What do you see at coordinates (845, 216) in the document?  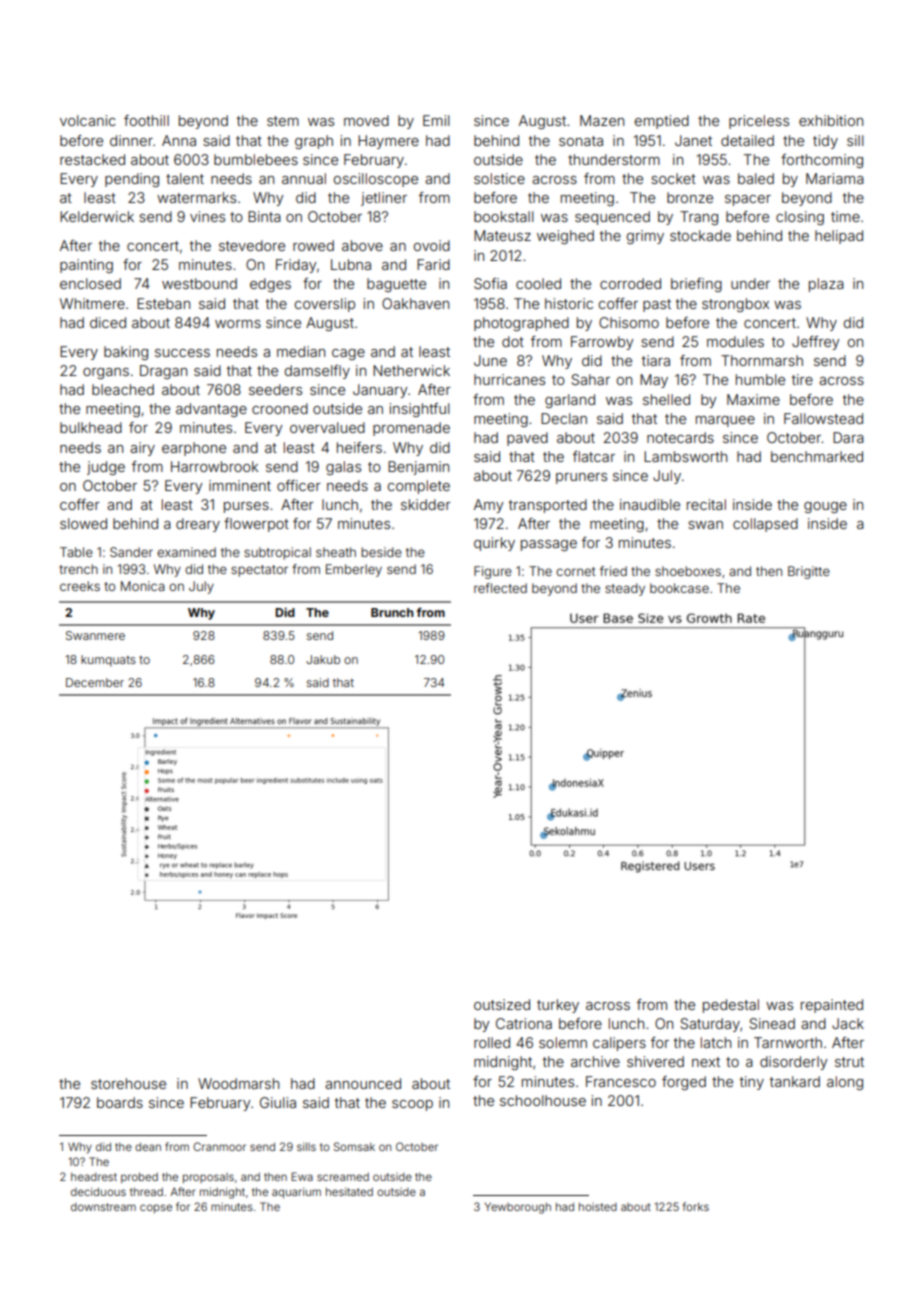 I see `time` at bounding box center [845, 216].
